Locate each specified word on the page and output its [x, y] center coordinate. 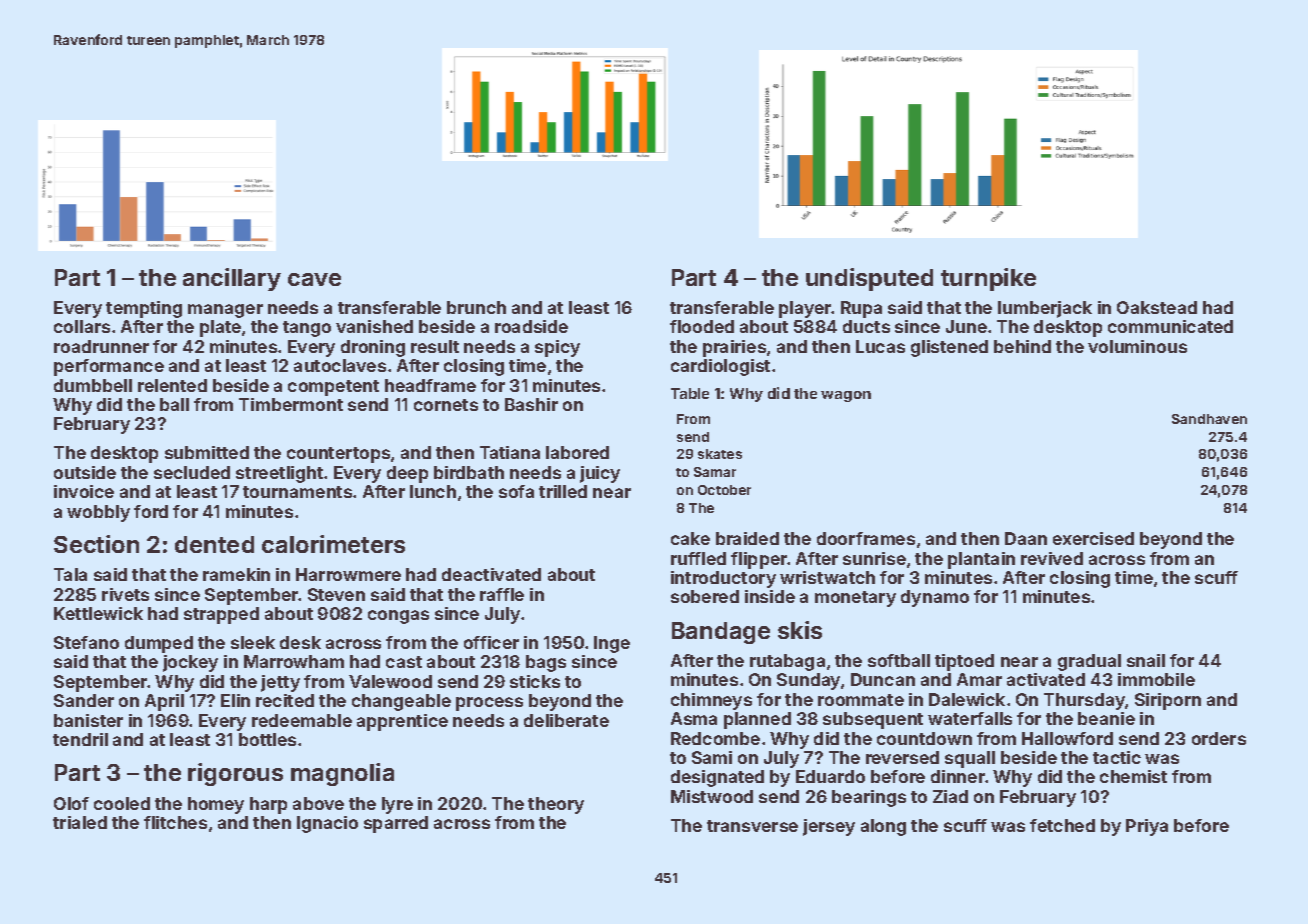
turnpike [988, 279]
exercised [1093, 538]
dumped [159, 644]
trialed [80, 822]
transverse [752, 826]
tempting [144, 309]
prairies [734, 348]
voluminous [1137, 346]
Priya [1147, 827]
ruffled [698, 558]
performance [109, 367]
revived [1052, 558]
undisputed [869, 279]
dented [214, 544]
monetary [855, 599]
